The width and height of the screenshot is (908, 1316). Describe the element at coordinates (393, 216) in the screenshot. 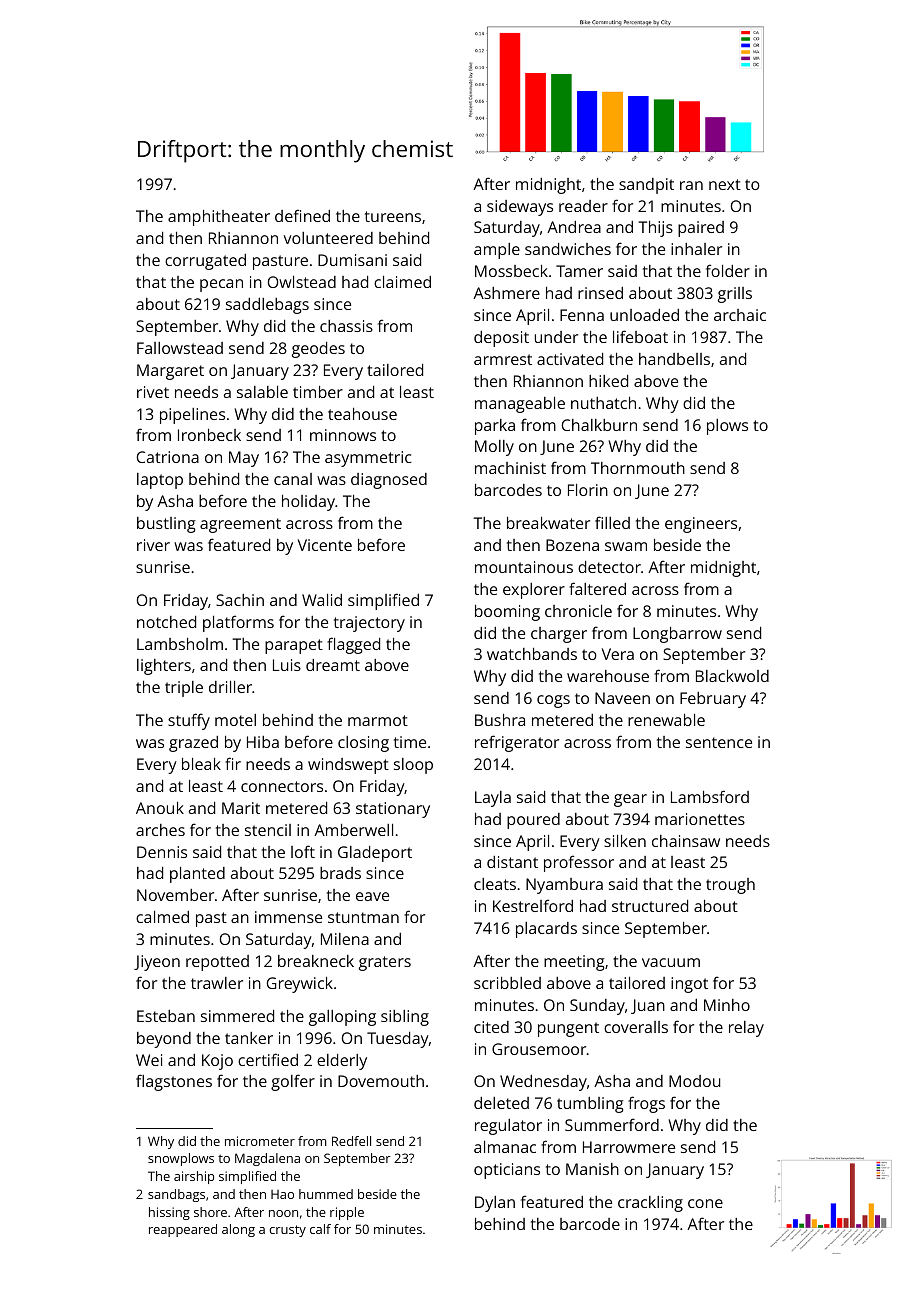

I see `tureens` at that location.
